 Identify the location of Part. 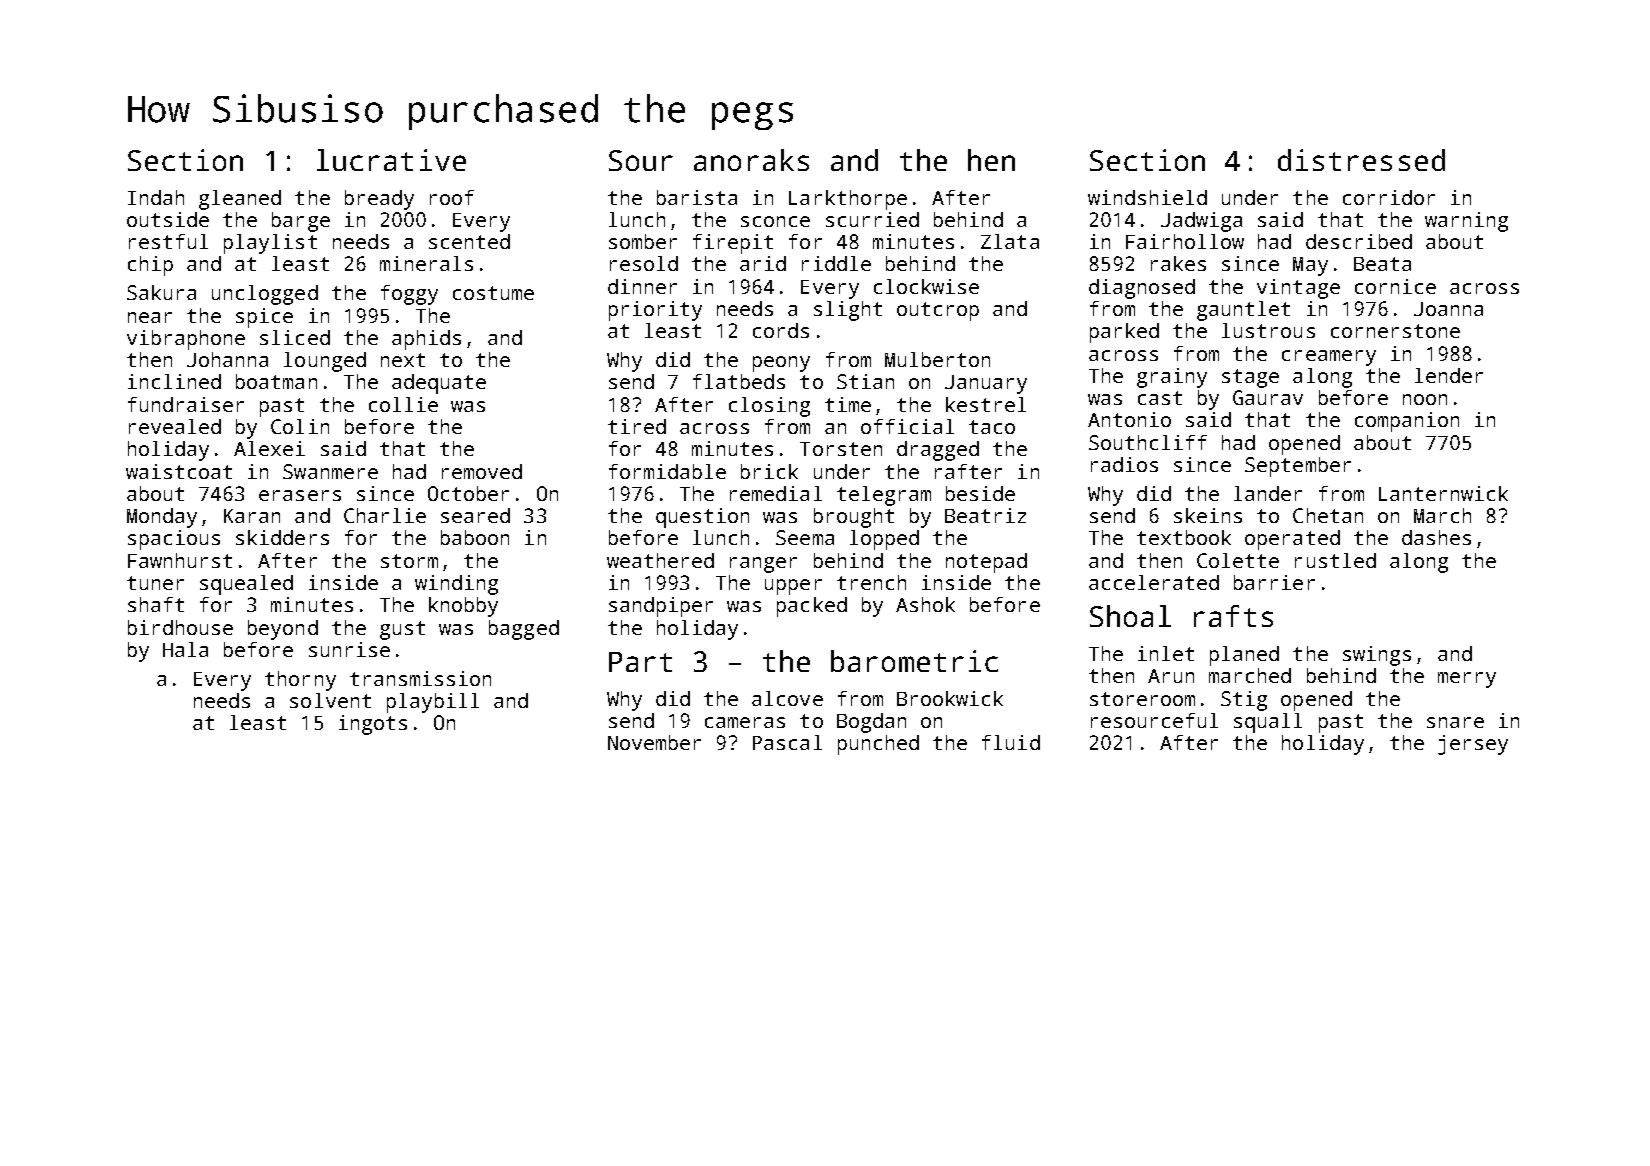
(640, 662).
